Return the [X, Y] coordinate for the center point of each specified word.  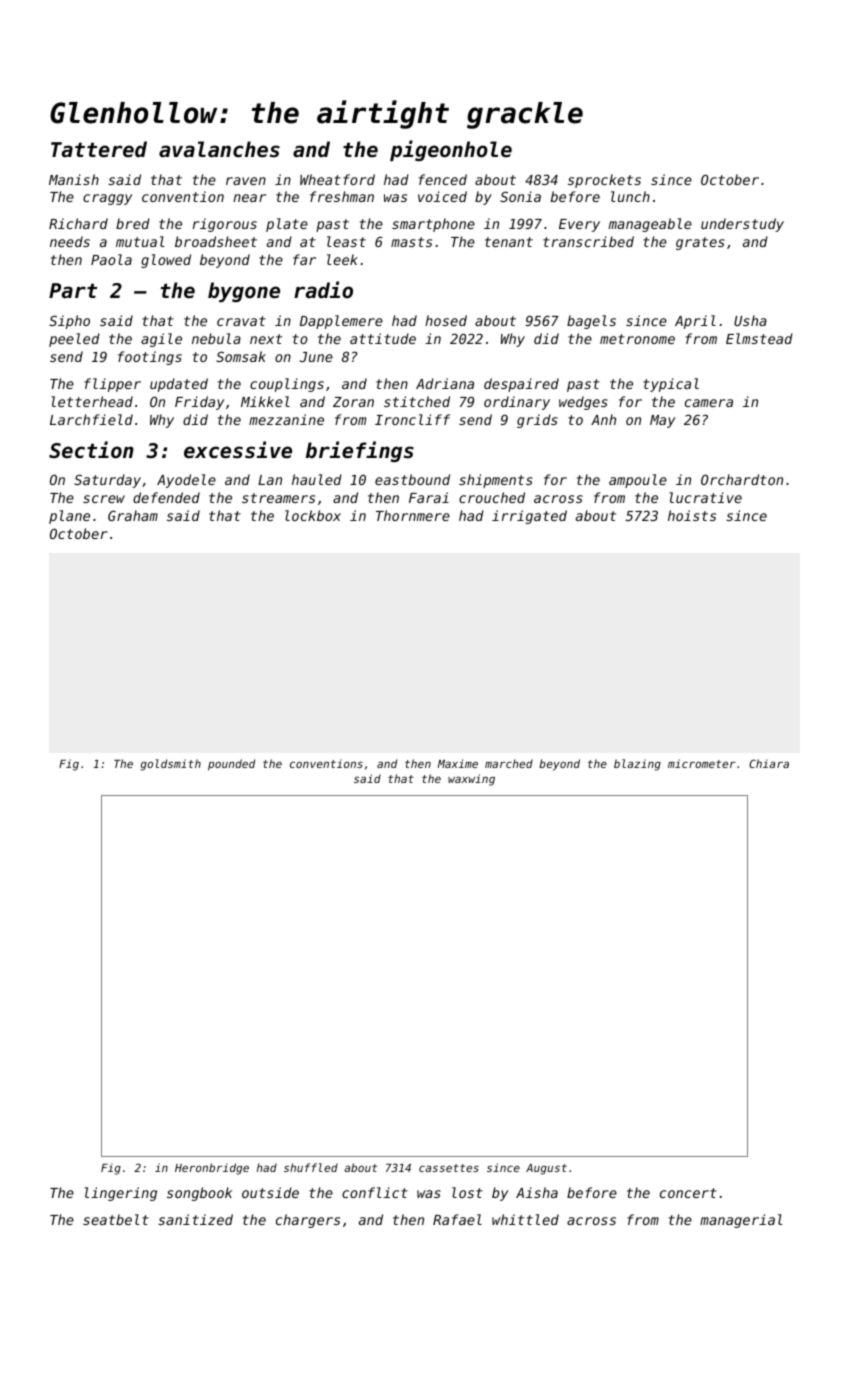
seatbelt [116, 1219]
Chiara [769, 763]
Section [91, 450]
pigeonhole [451, 150]
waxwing [471, 780]
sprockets [604, 181]
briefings [360, 451]
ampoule [638, 481]
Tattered [99, 149]
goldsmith [170, 765]
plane [69, 517]
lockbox [313, 515]
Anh [603, 419]
